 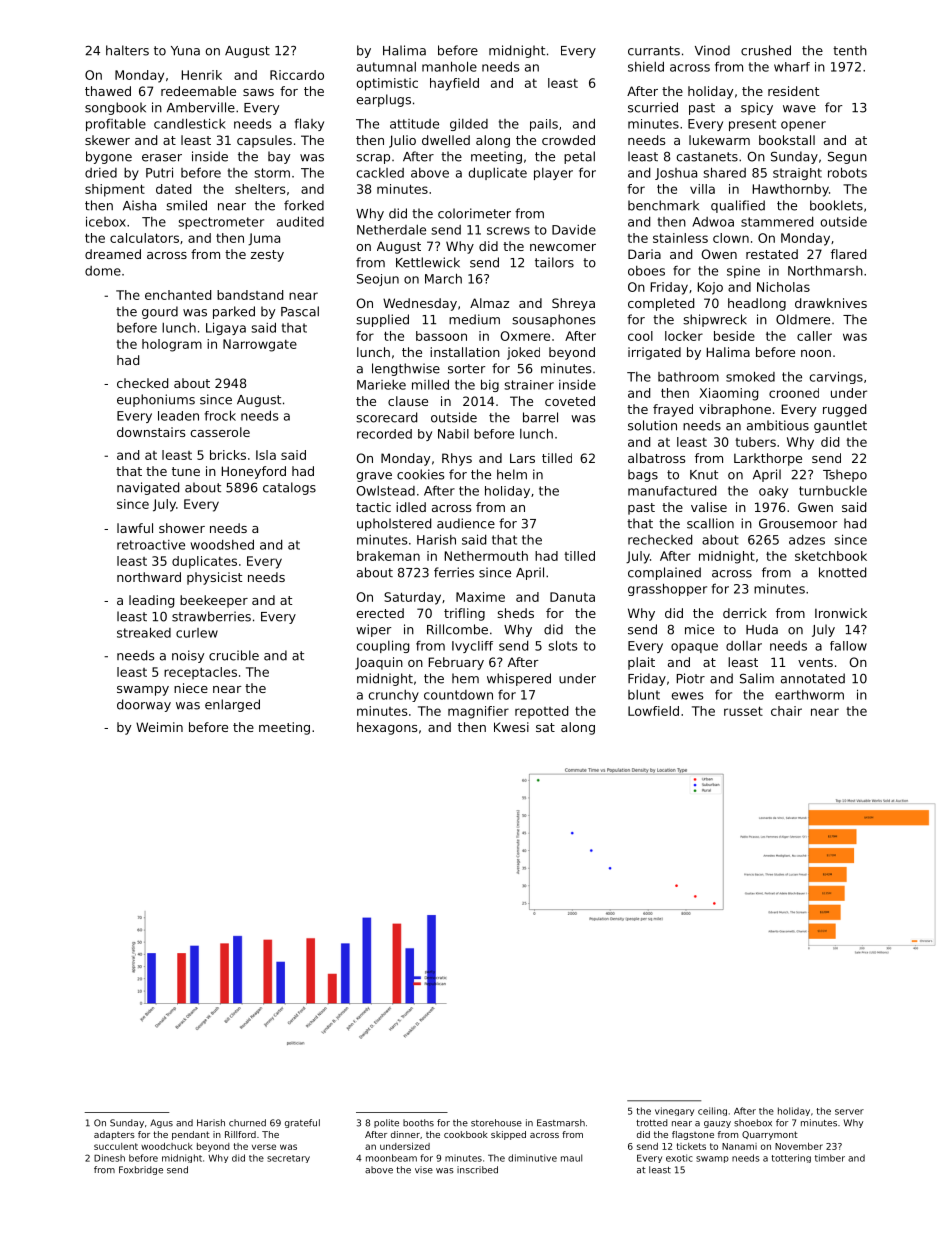 I want to click on grateful, so click(x=302, y=1123).
